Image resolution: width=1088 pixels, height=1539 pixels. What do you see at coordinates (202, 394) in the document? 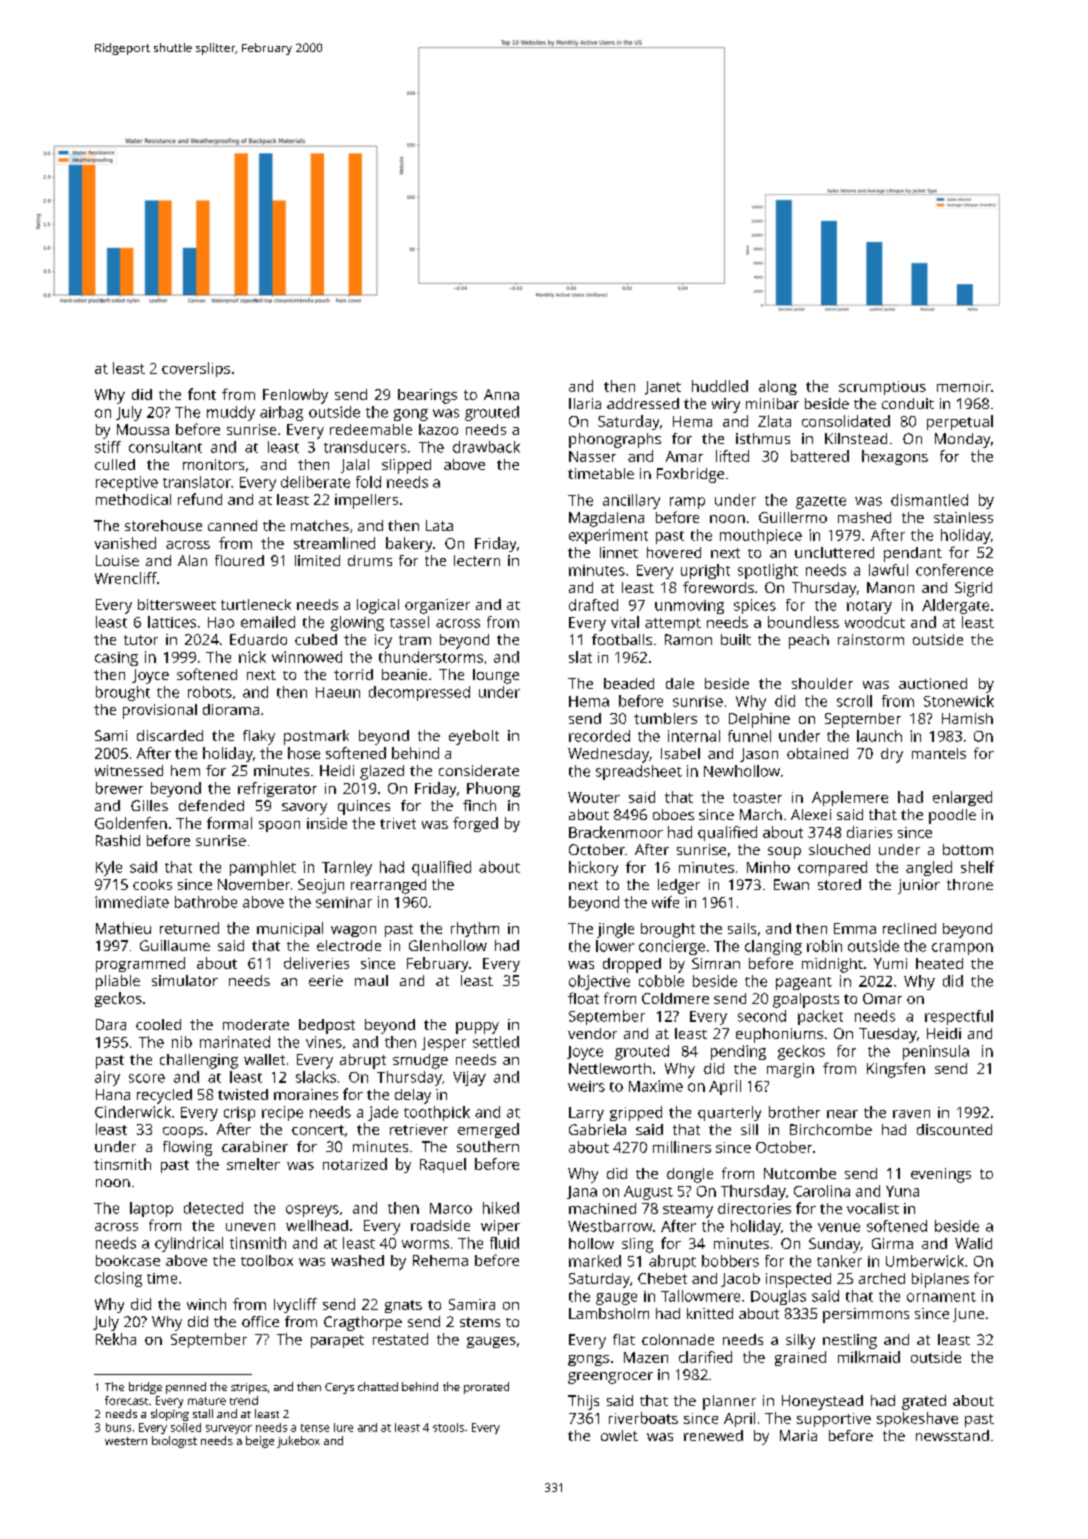
I see `font` at bounding box center [202, 394].
